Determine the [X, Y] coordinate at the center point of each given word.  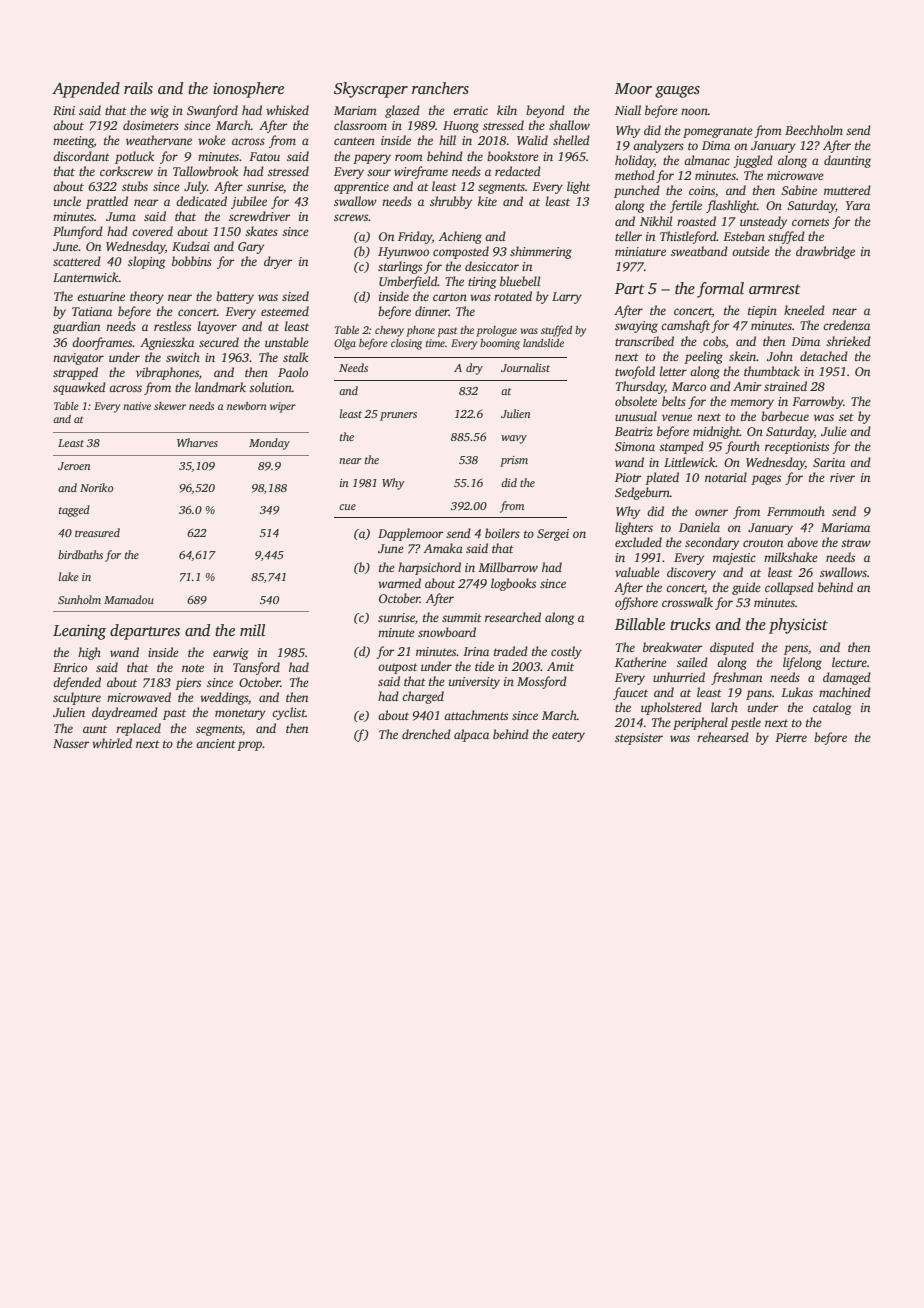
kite [487, 201]
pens [796, 650]
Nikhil [656, 221]
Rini [64, 110]
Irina [476, 651]
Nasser [71, 743]
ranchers [440, 88]
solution [270, 387]
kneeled [804, 310]
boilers [502, 533]
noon [694, 111]
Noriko [97, 487]
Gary [251, 248]
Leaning [79, 632]
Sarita [829, 462]
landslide [543, 343]
